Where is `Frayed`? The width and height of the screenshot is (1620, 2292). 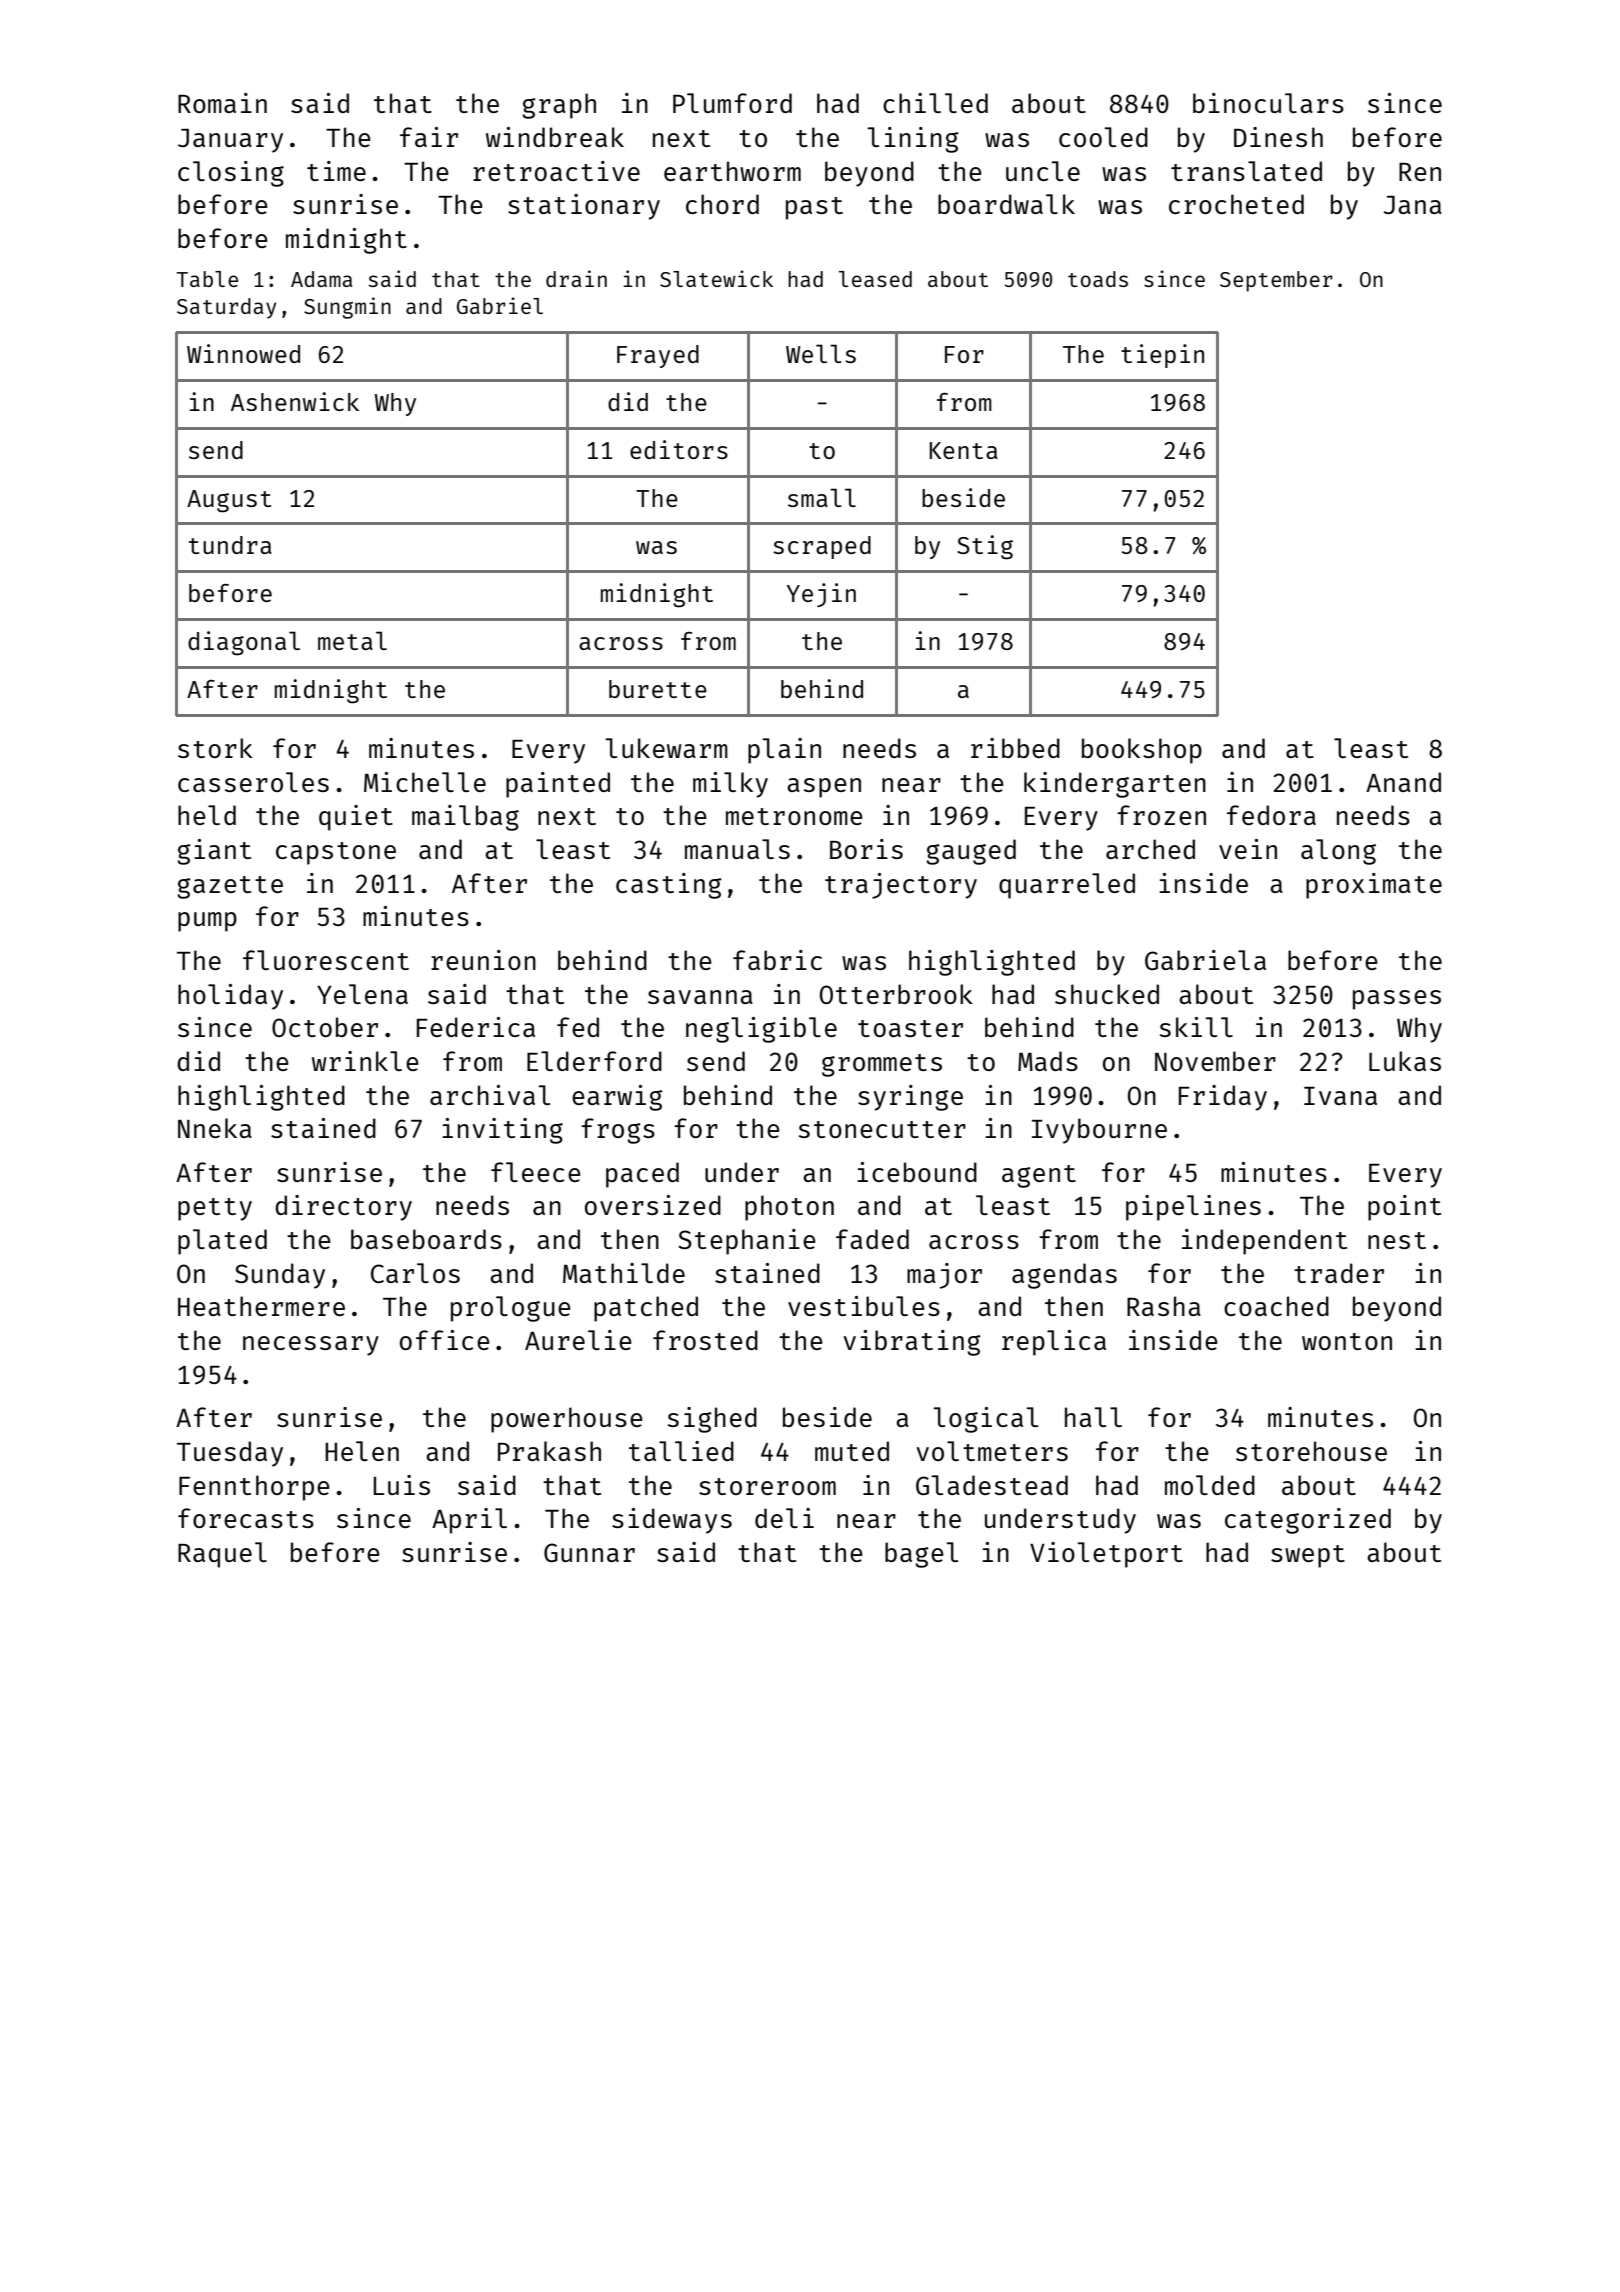
Frayed is located at coordinates (658, 356).
